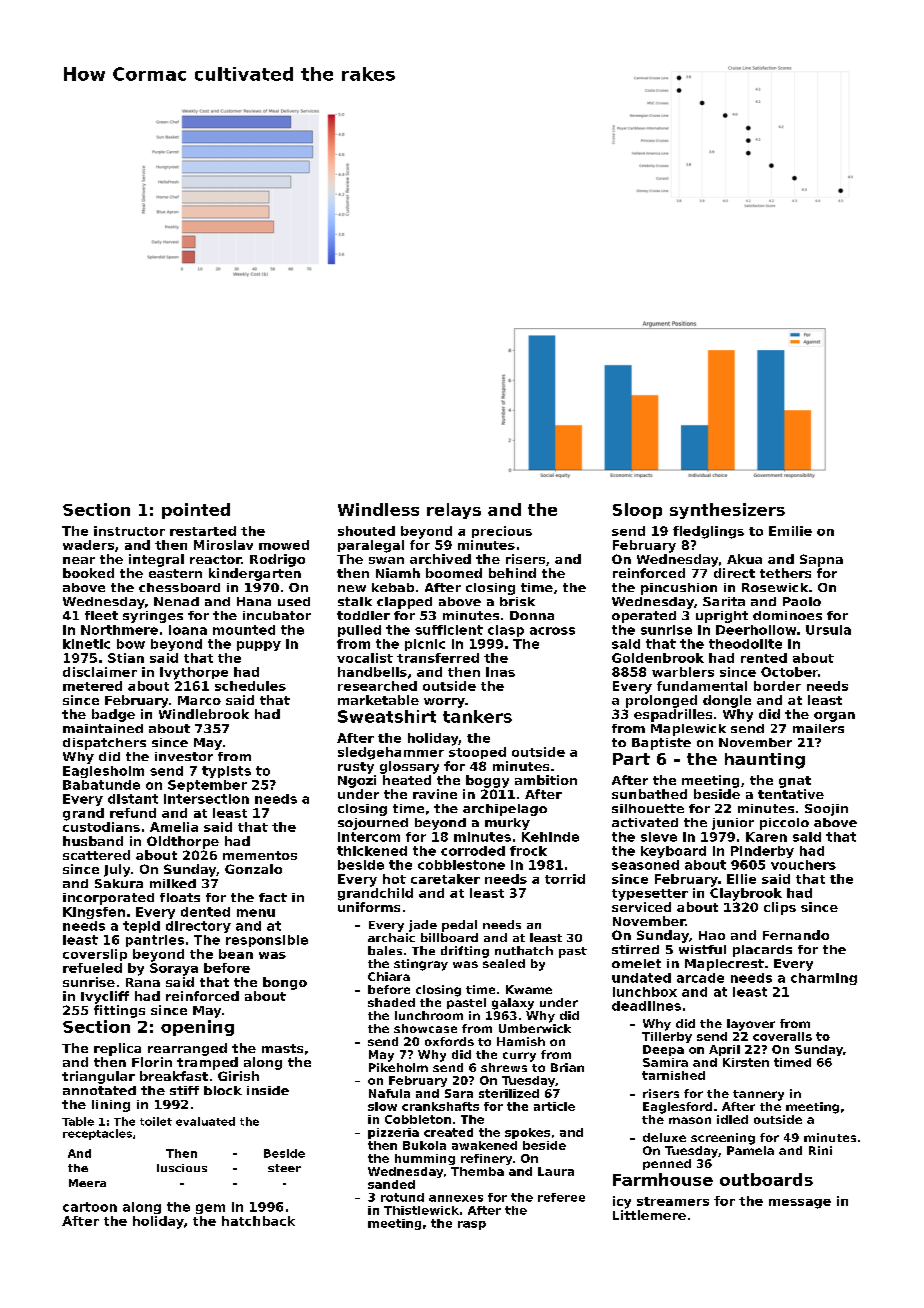 This document has height=1308, width=924. Describe the element at coordinates (506, 631) in the document. I see `clasp` at that location.
